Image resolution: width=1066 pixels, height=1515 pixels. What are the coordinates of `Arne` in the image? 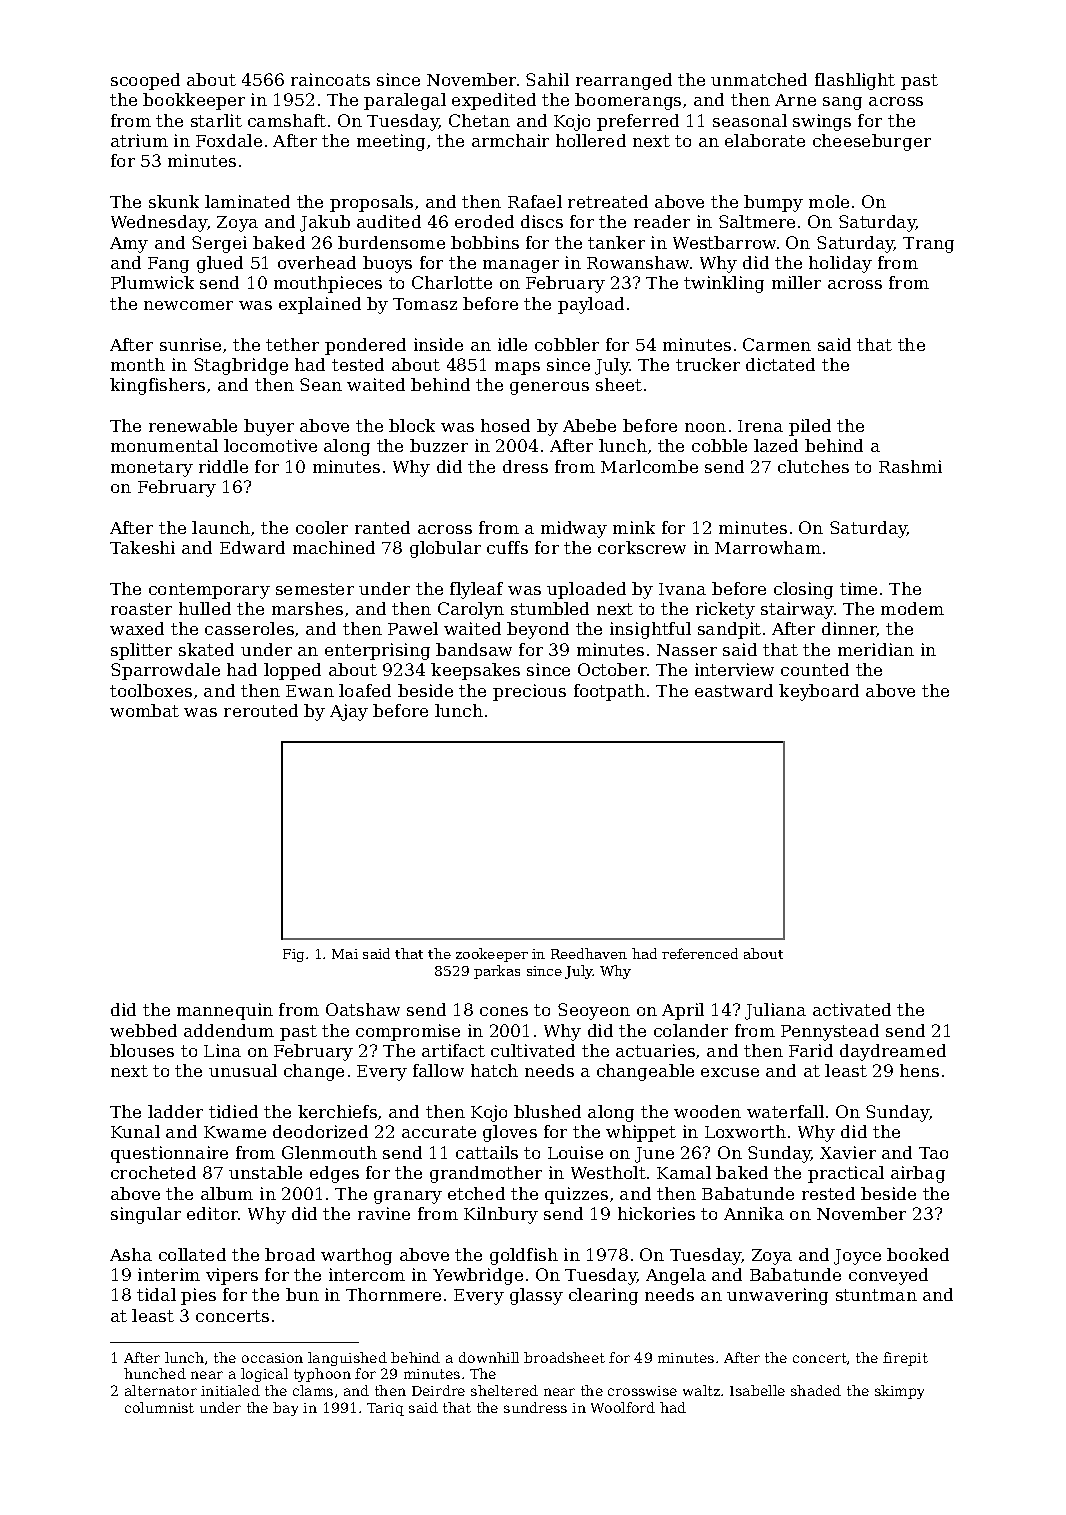 It's located at (795, 100).
